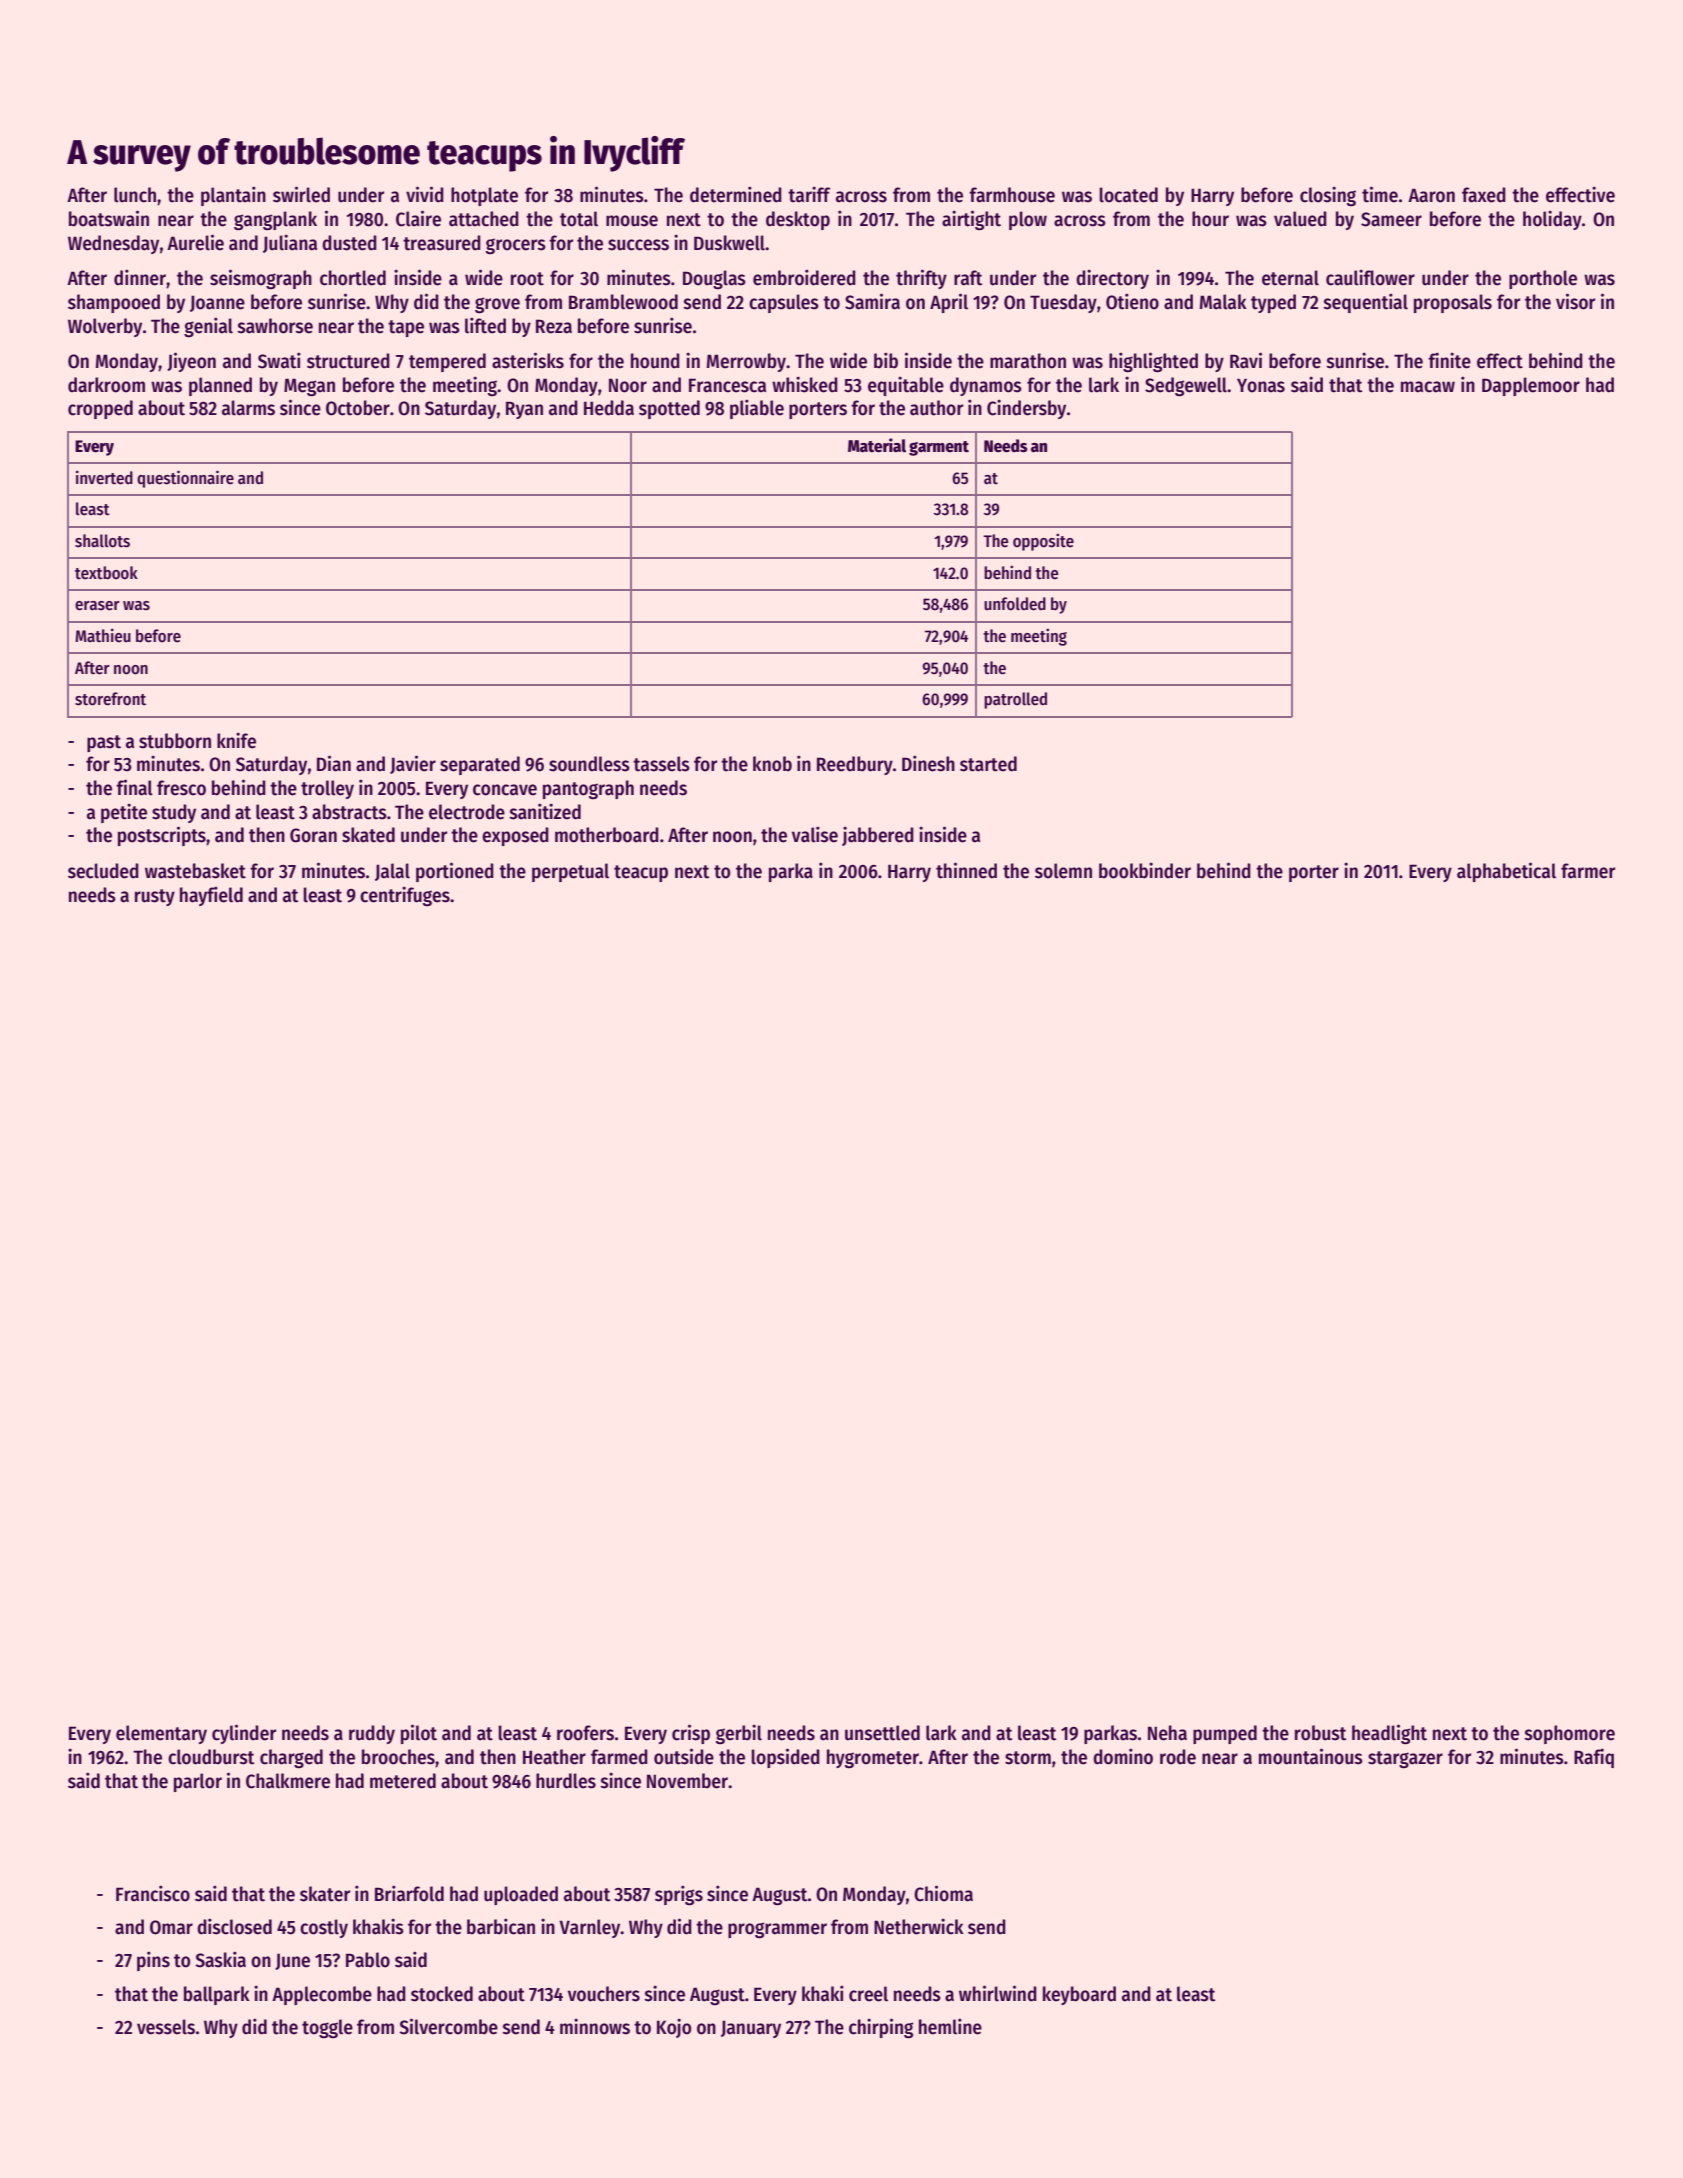 The height and width of the image is (2178, 1683). Describe the element at coordinates (1225, 1734) in the image. I see `pumped` at that location.
